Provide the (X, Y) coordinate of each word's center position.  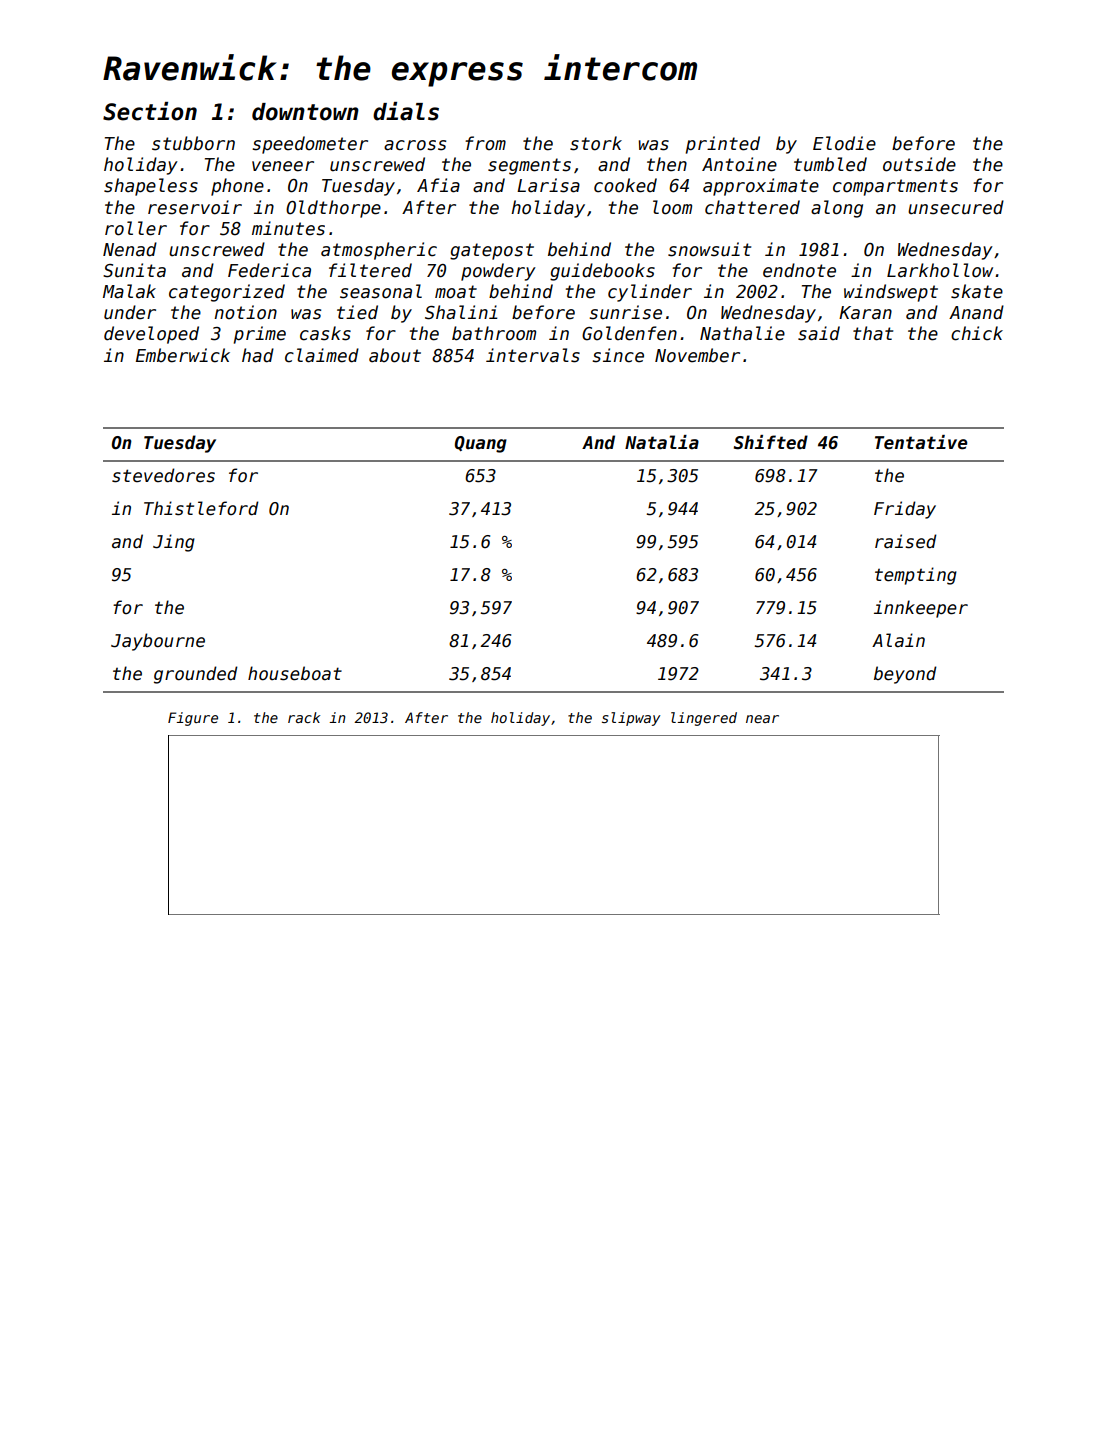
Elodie (844, 143)
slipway (631, 719)
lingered (704, 719)
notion (245, 312)
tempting (916, 576)
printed (723, 145)
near (762, 719)
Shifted (771, 442)
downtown (305, 112)
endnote (799, 270)
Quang (481, 444)
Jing (174, 543)
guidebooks (602, 272)
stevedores (163, 475)
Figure (193, 719)
